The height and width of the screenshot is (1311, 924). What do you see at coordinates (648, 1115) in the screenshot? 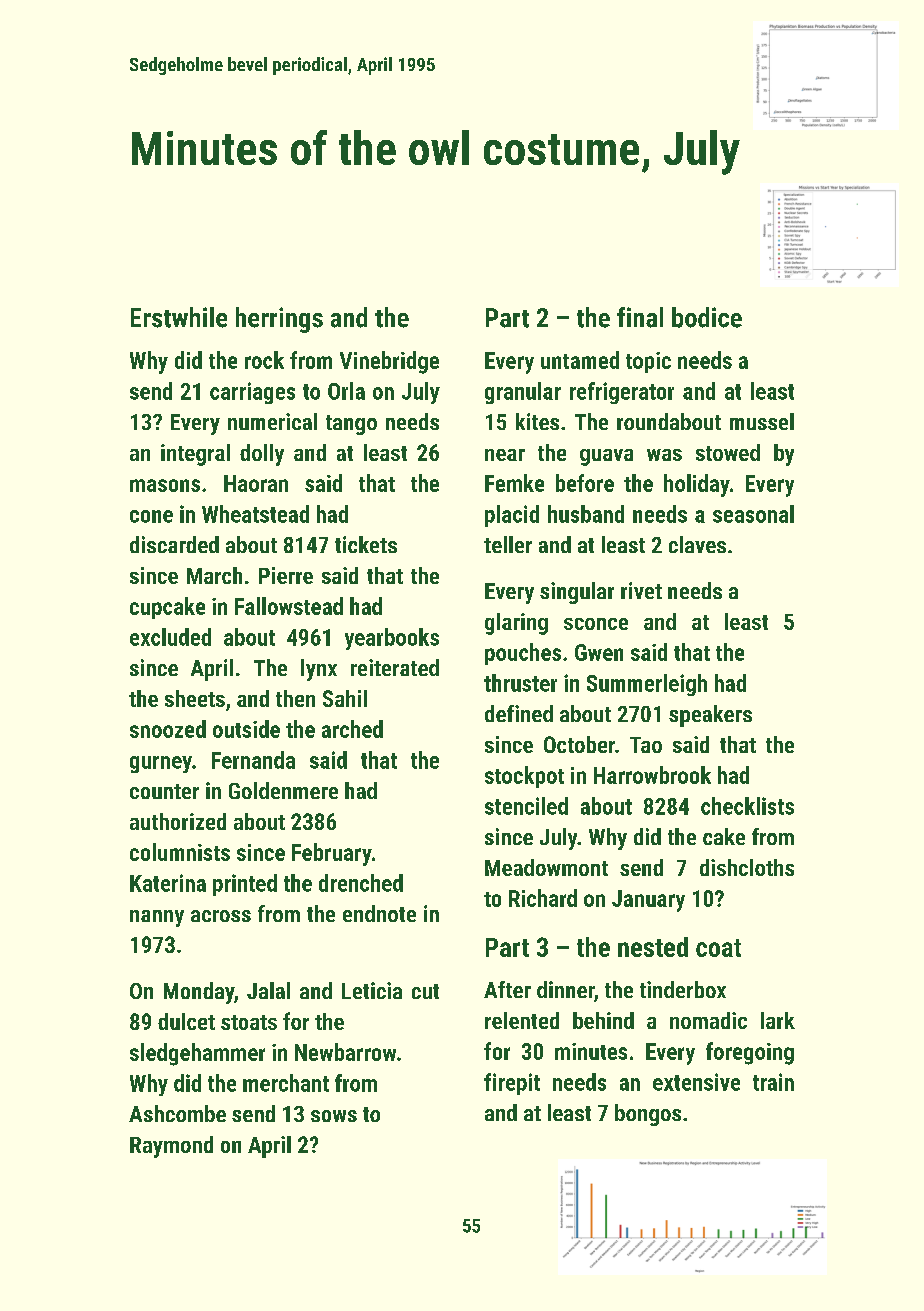
I see `bongos` at bounding box center [648, 1115].
